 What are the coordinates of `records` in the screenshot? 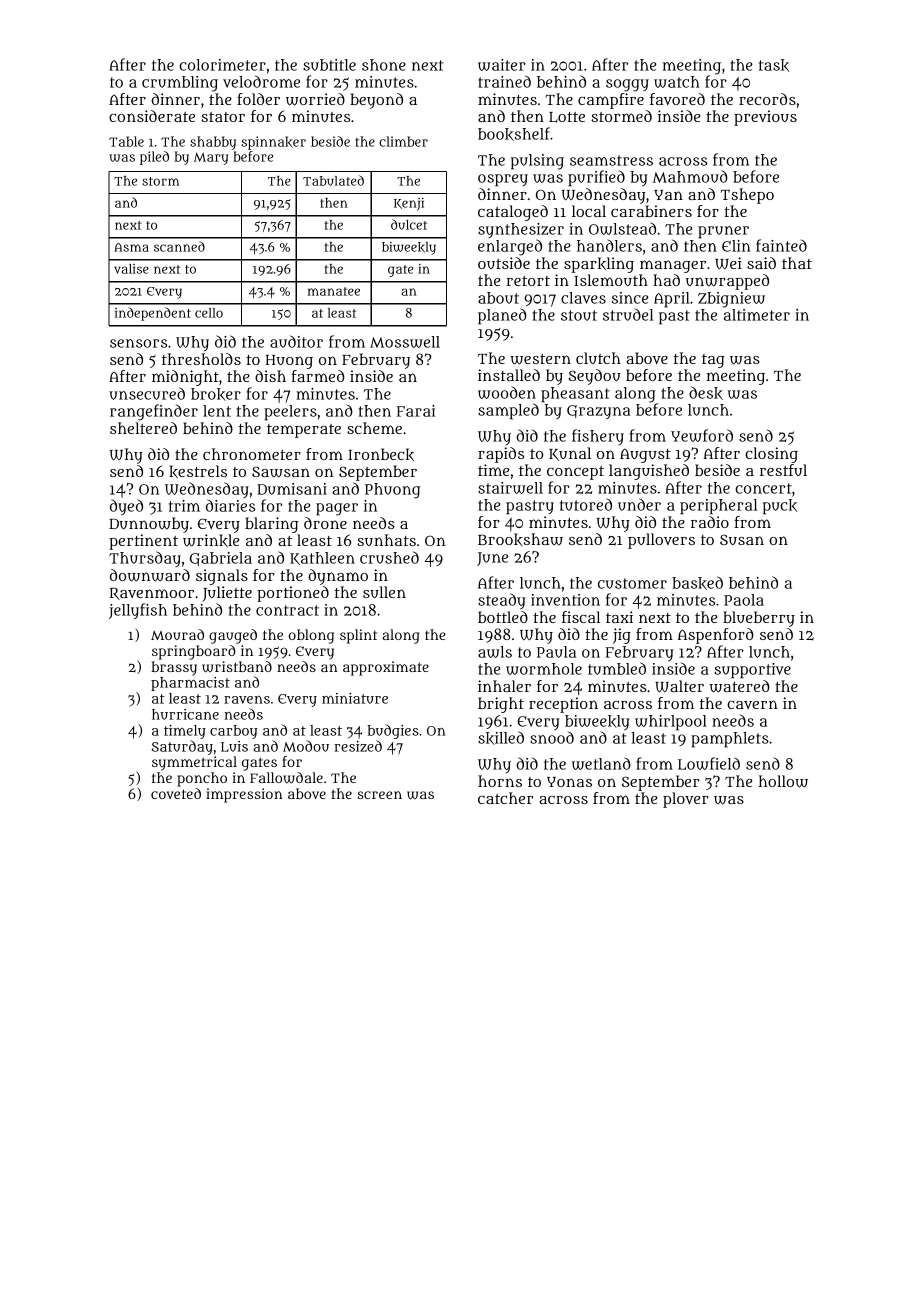 It's located at (767, 99).
